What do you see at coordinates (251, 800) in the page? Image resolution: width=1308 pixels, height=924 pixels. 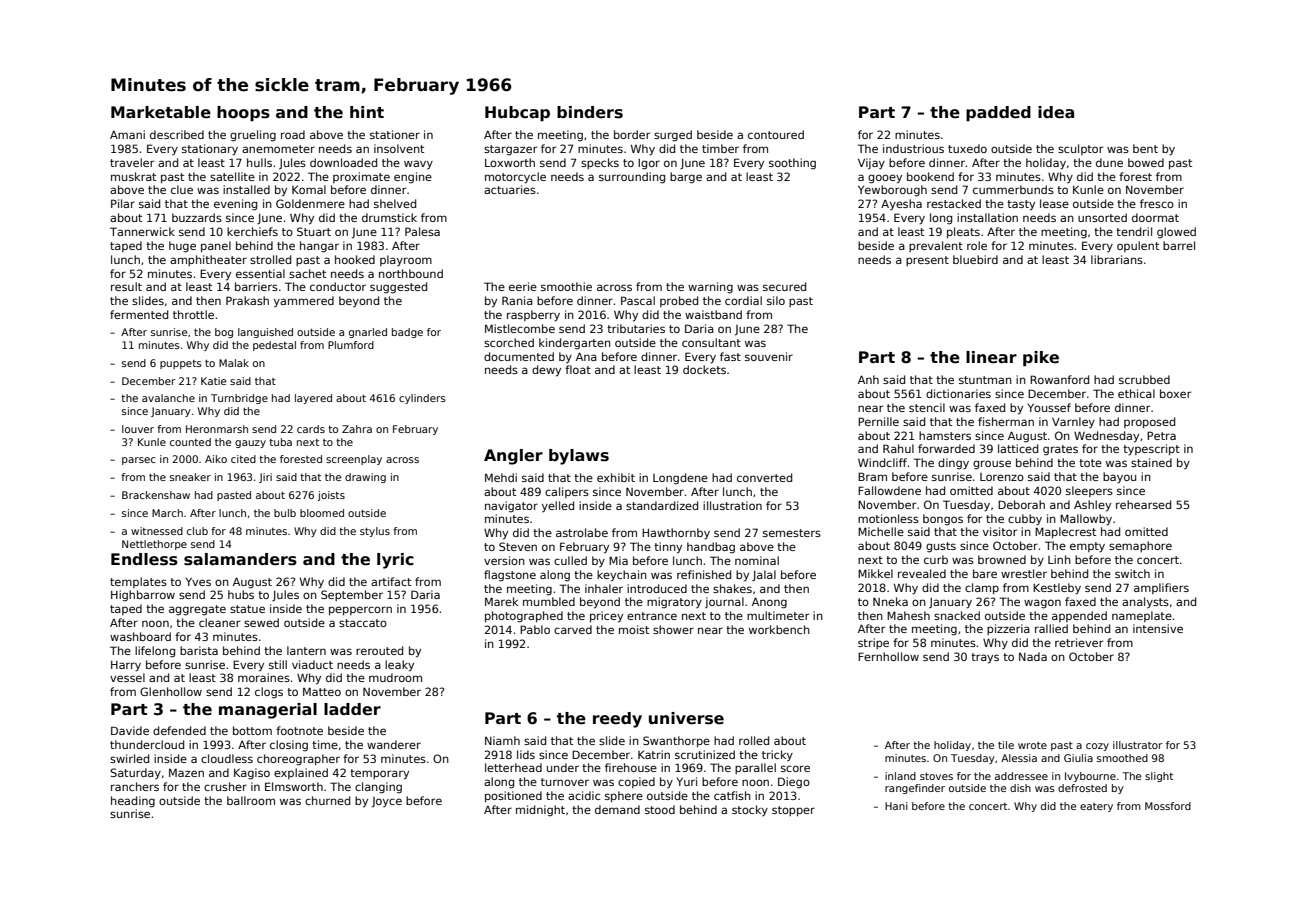 I see `ballroom` at bounding box center [251, 800].
